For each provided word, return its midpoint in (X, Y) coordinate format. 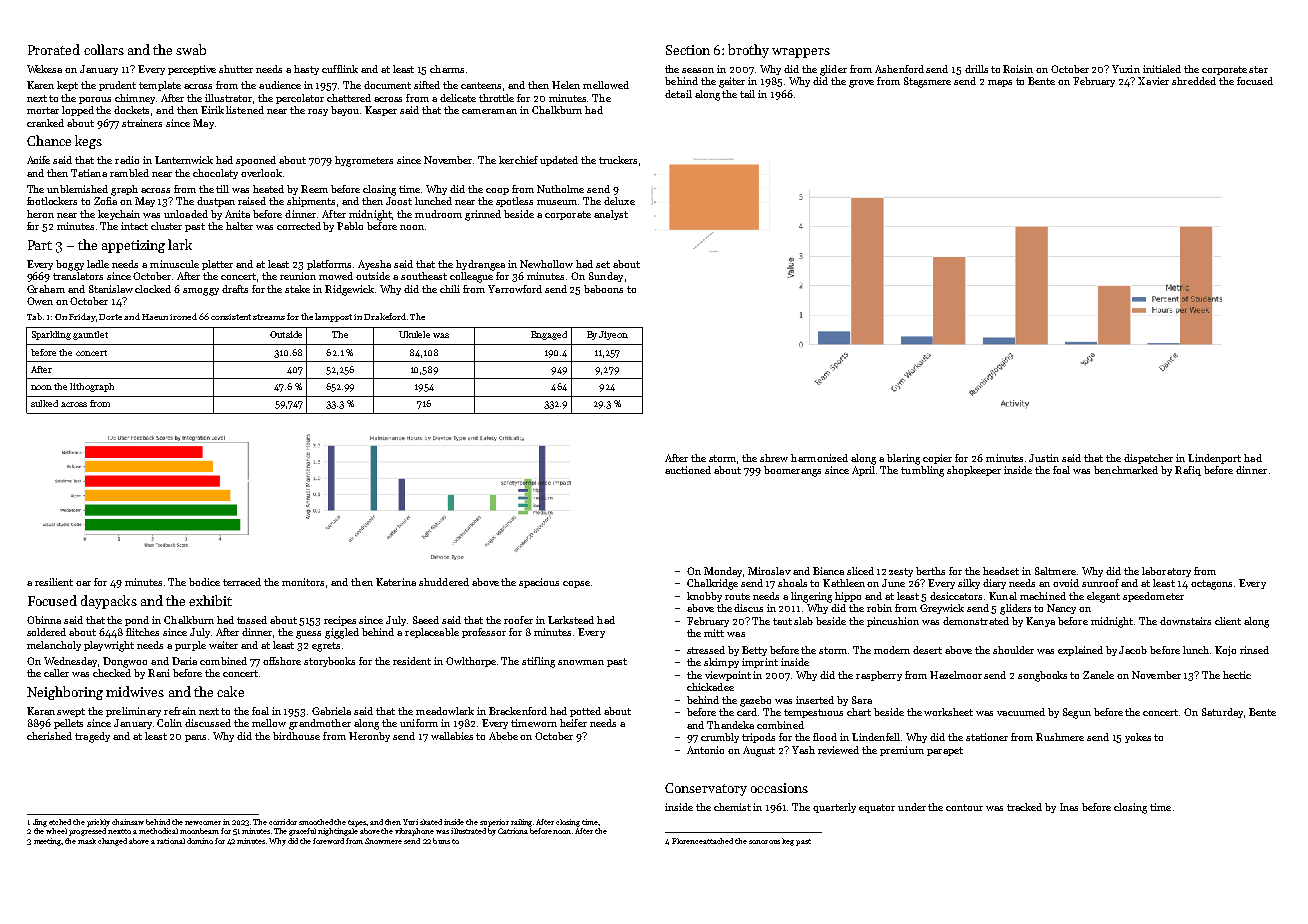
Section (688, 50)
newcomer (203, 823)
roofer (518, 620)
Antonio (705, 750)
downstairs (1185, 621)
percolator (300, 99)
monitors (303, 582)
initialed (1162, 69)
